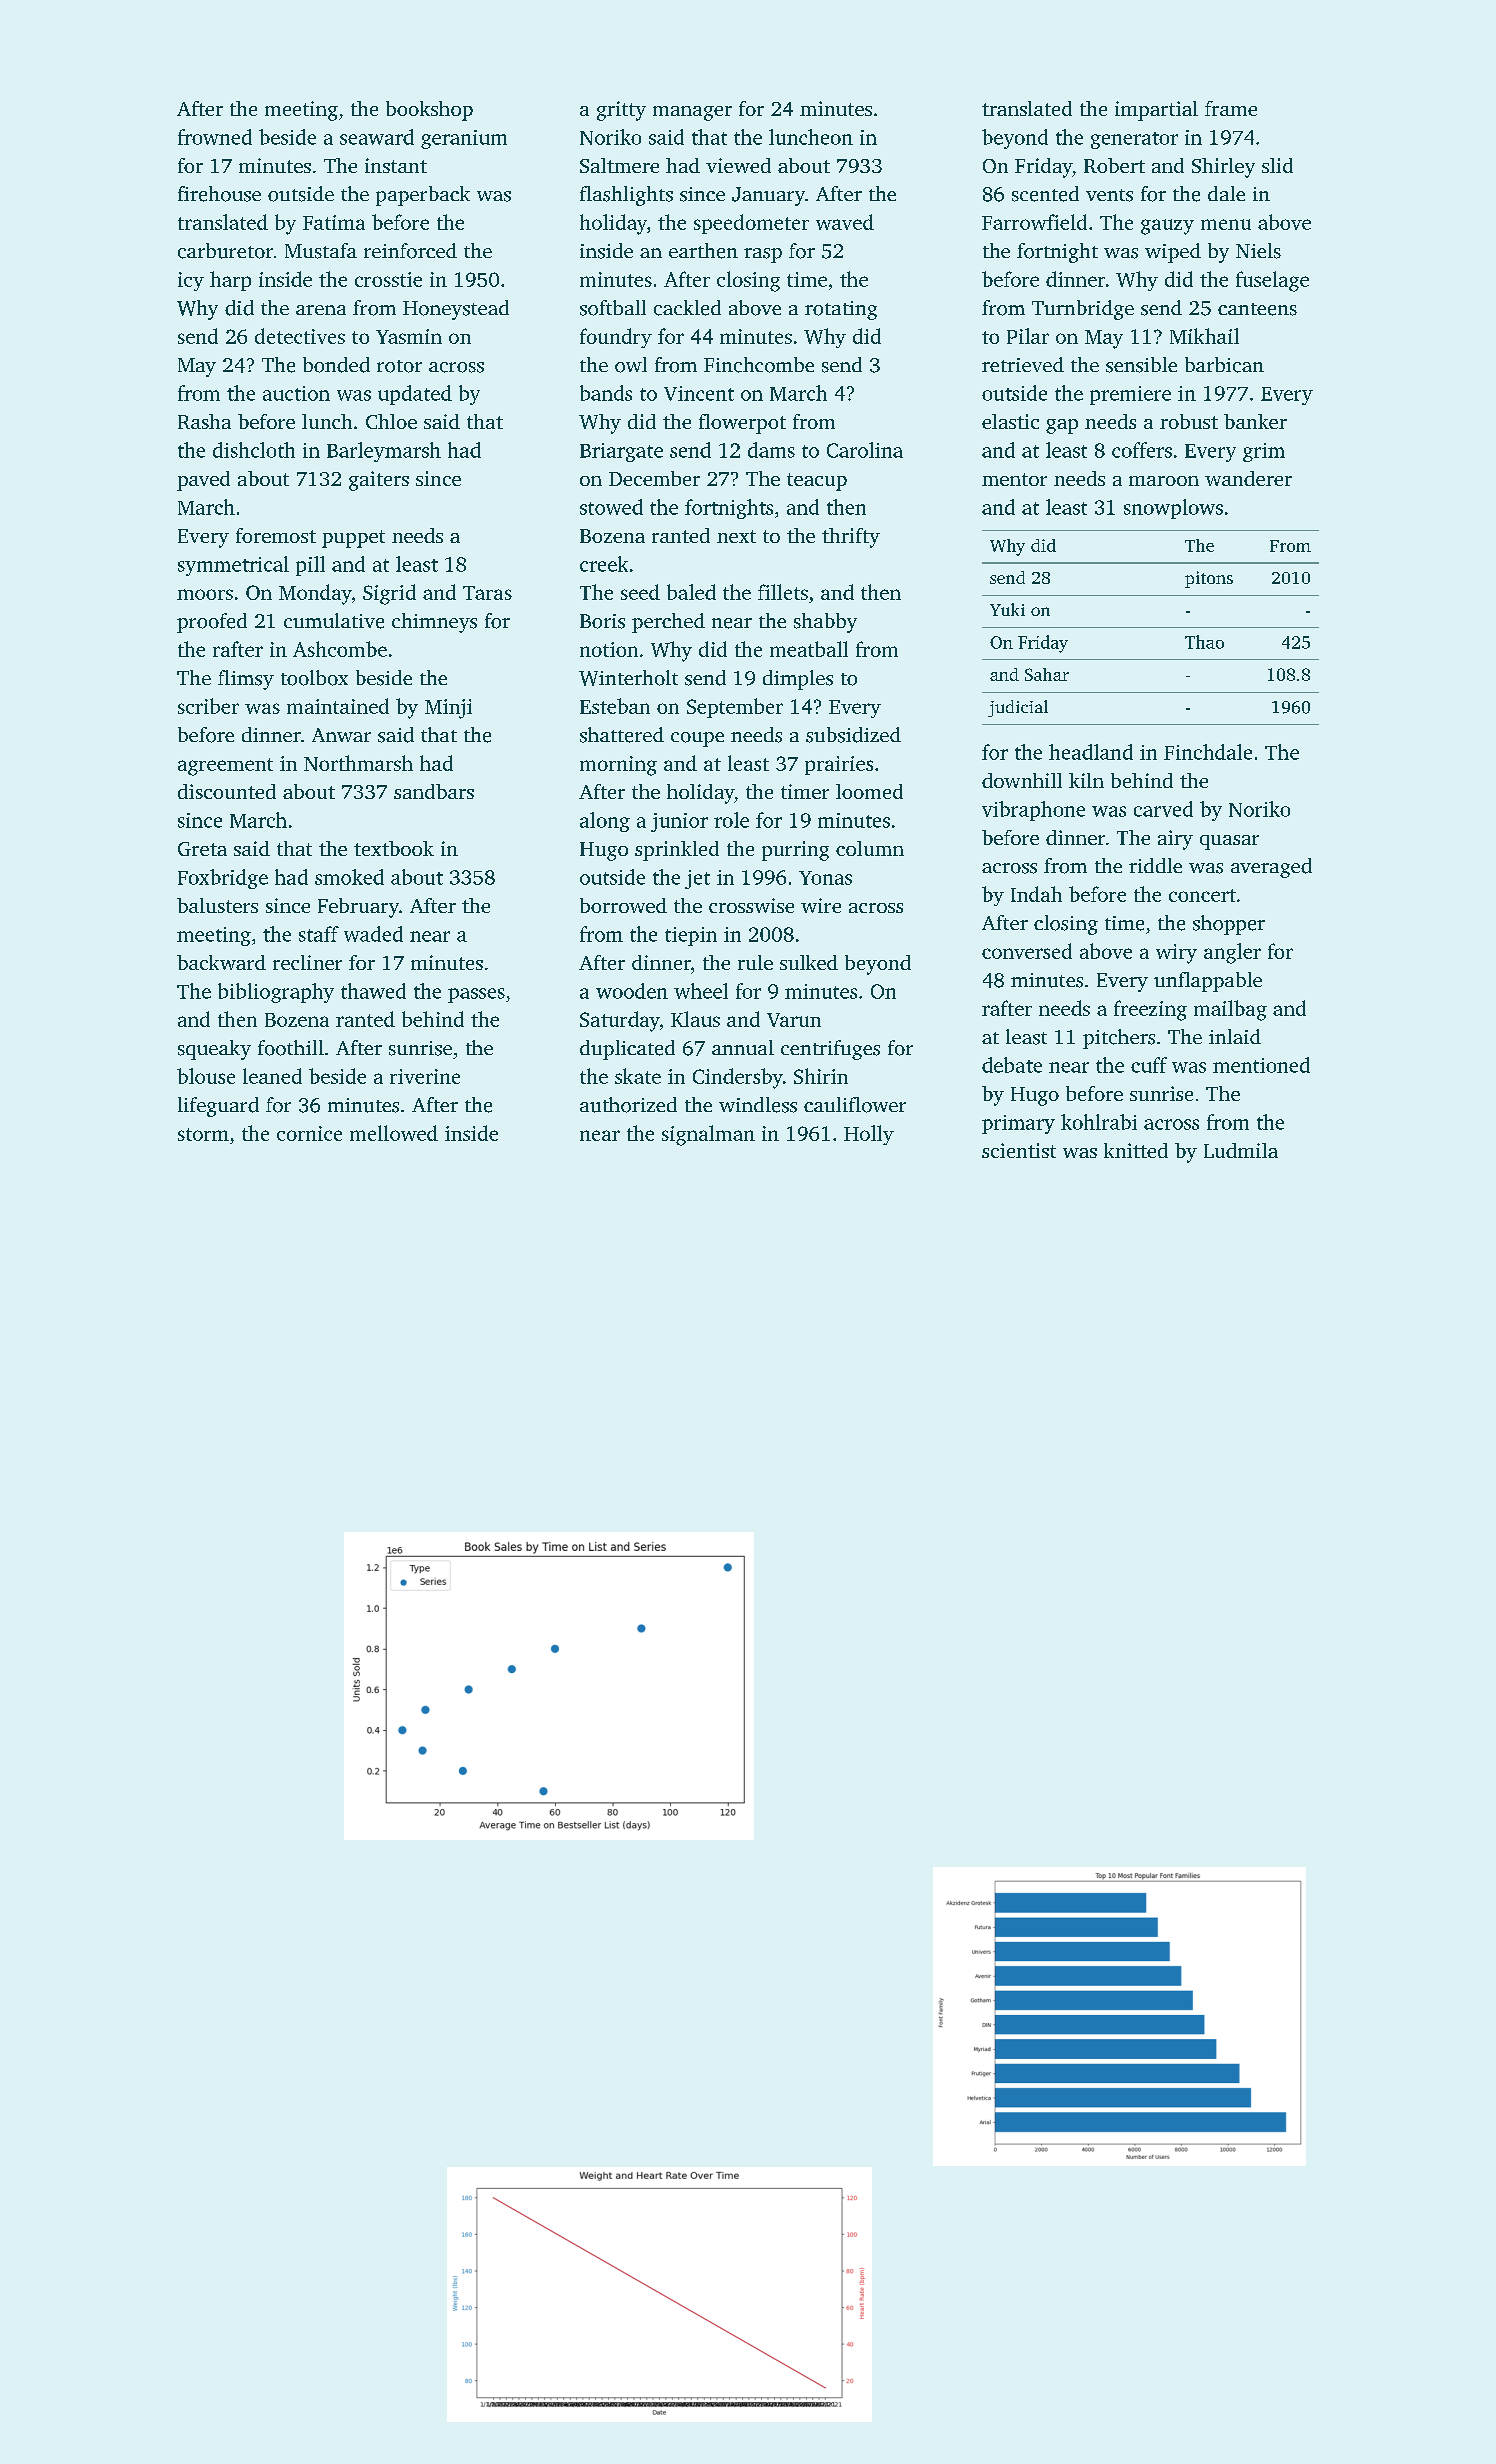 The width and height of the screenshot is (1496, 2464). What do you see at coordinates (223, 879) in the screenshot?
I see `Foxbridge` at bounding box center [223, 879].
